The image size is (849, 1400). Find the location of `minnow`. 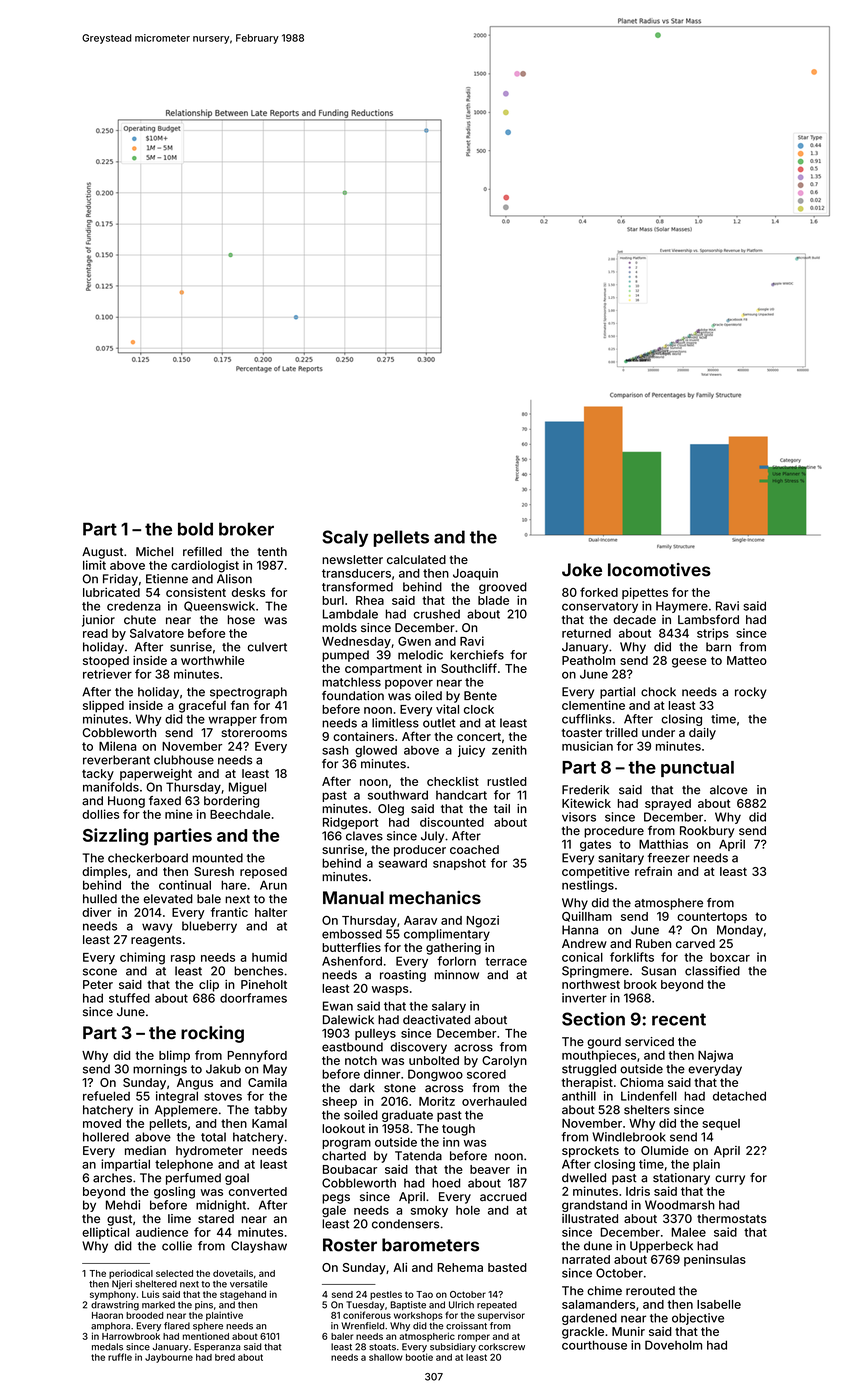

minnow is located at coordinates (456, 975).
